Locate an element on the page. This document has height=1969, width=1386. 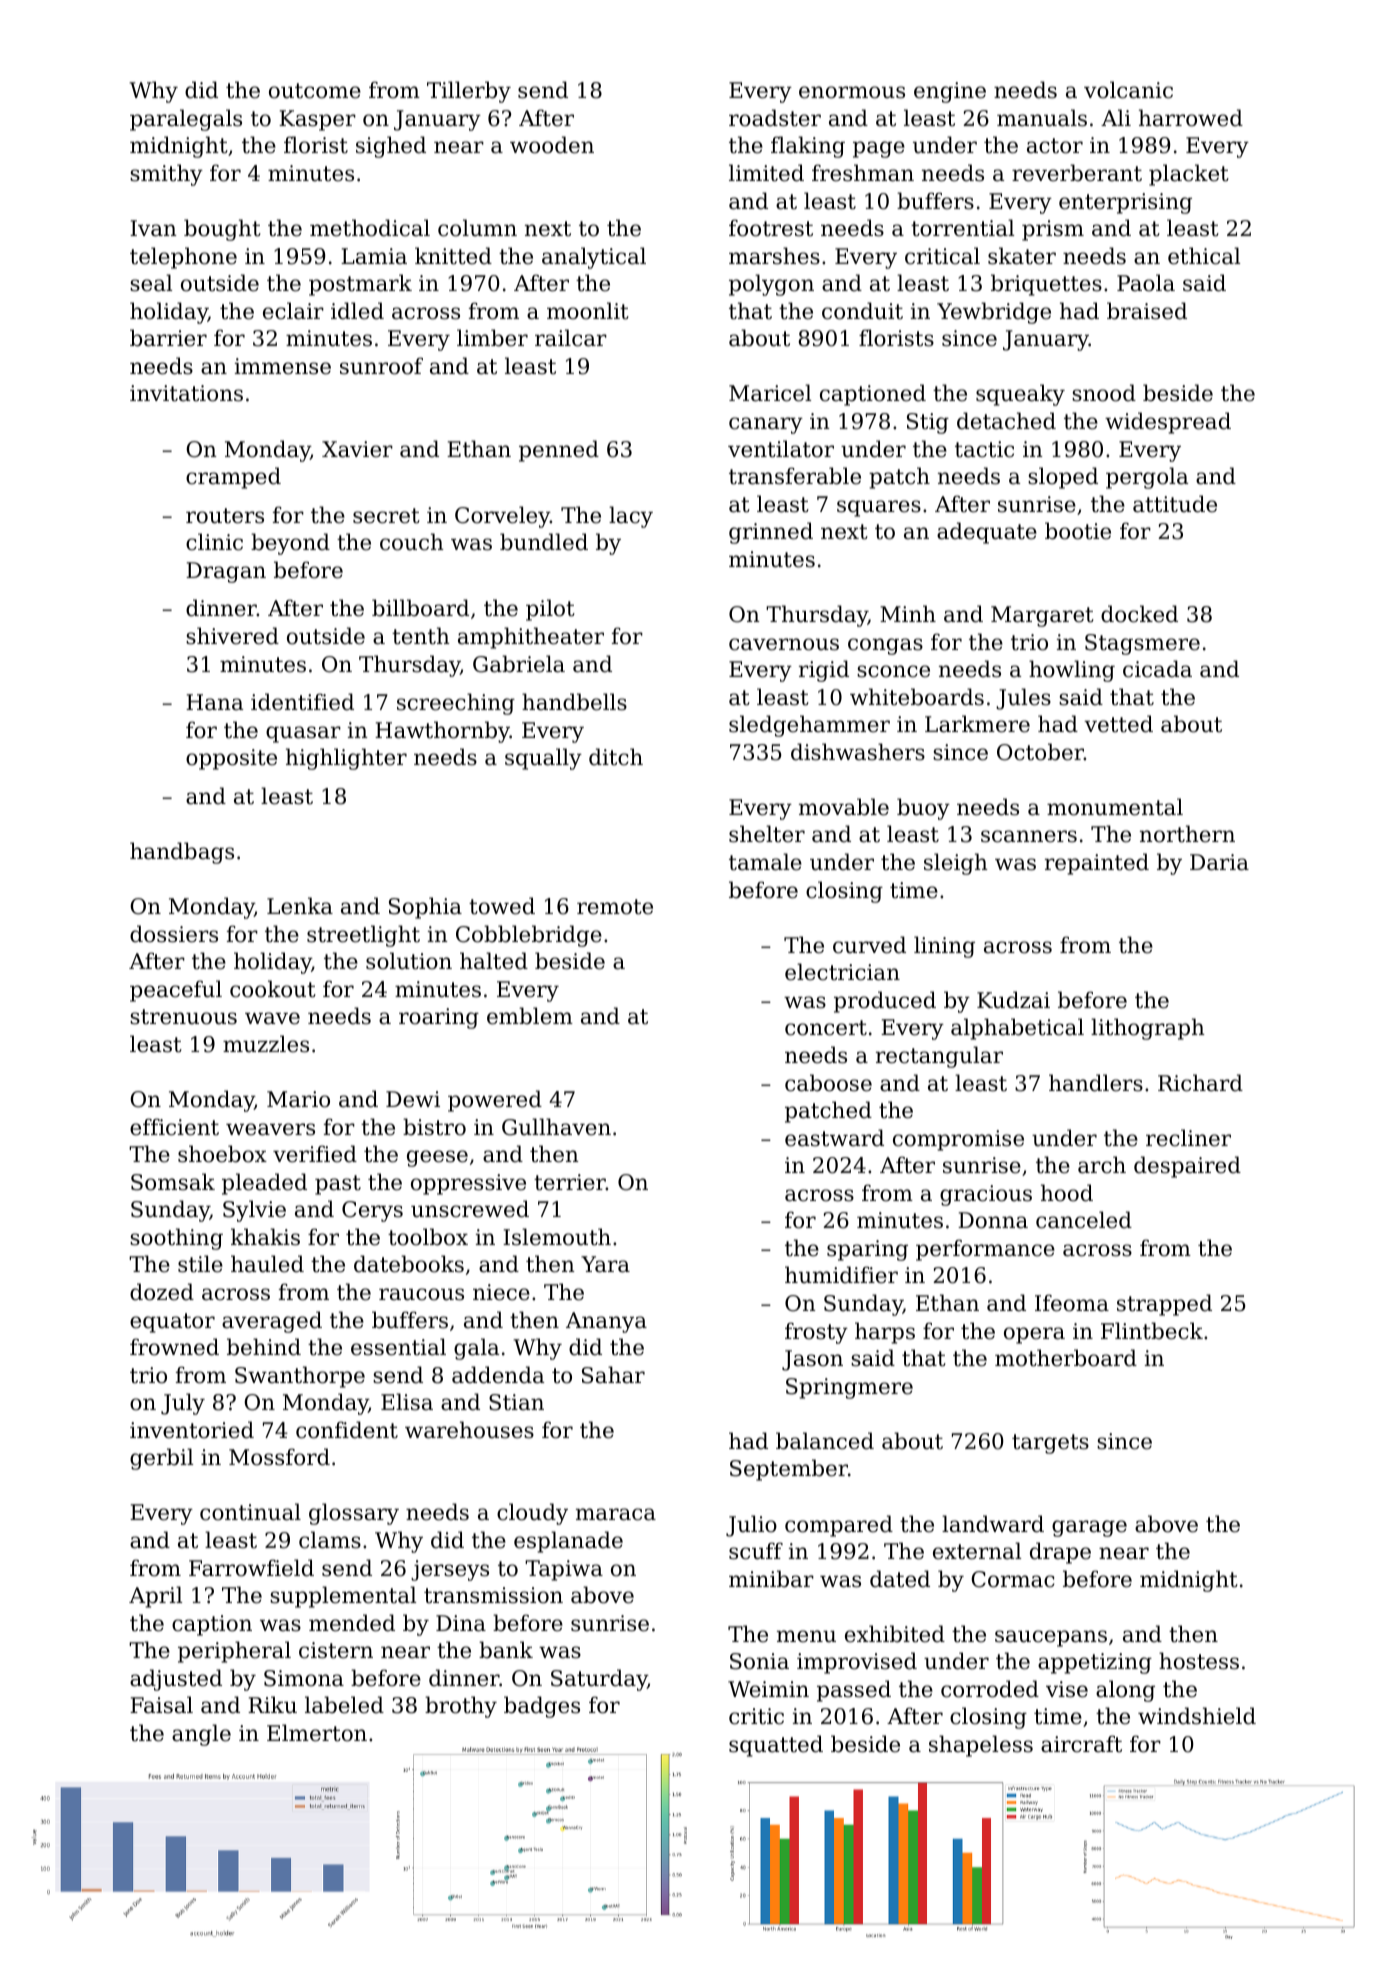
highlighter is located at coordinates (346, 759).
